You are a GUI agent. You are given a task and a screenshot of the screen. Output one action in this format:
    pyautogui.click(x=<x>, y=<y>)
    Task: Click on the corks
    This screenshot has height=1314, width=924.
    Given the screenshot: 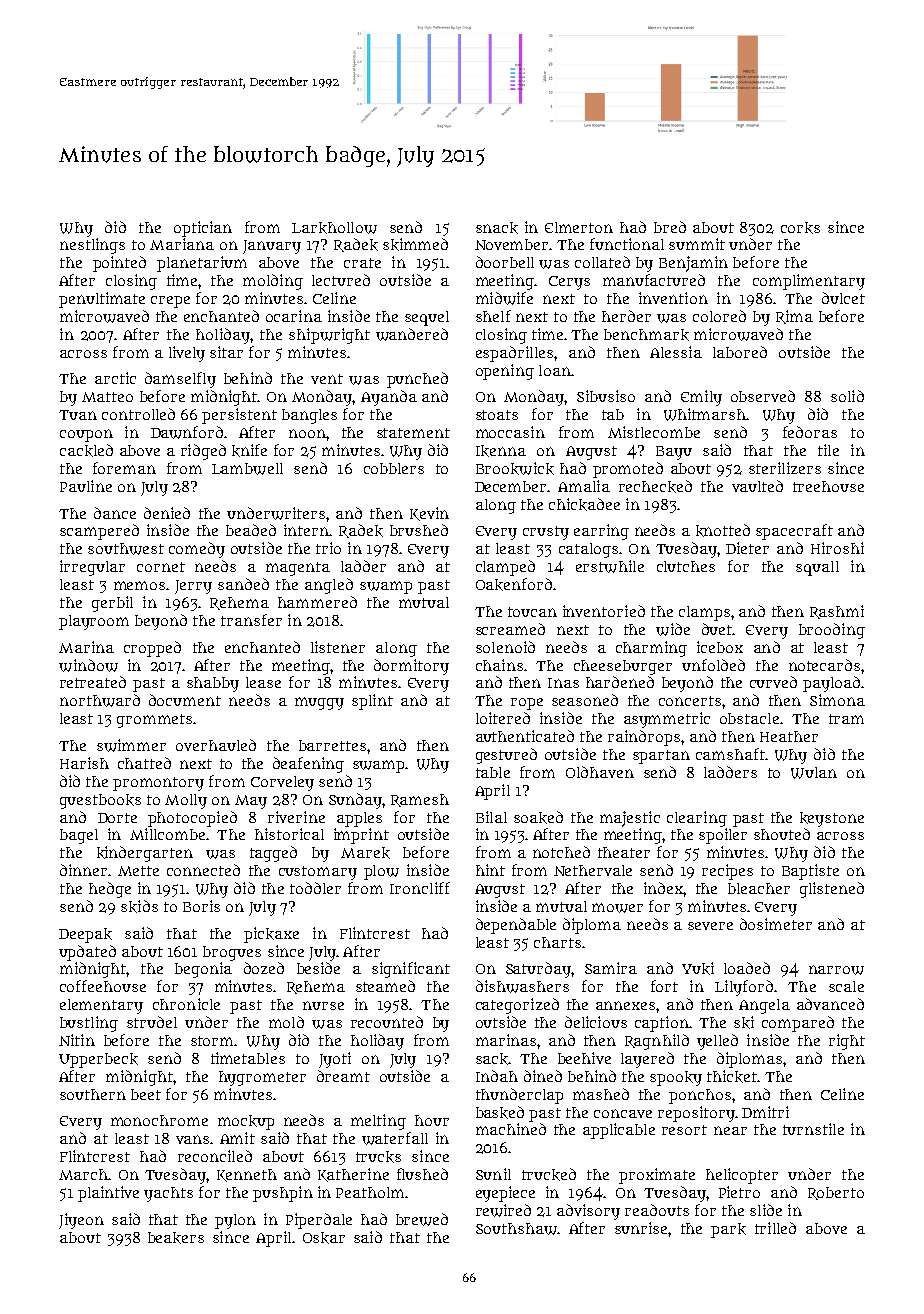 What is the action you would take?
    pyautogui.click(x=800, y=228)
